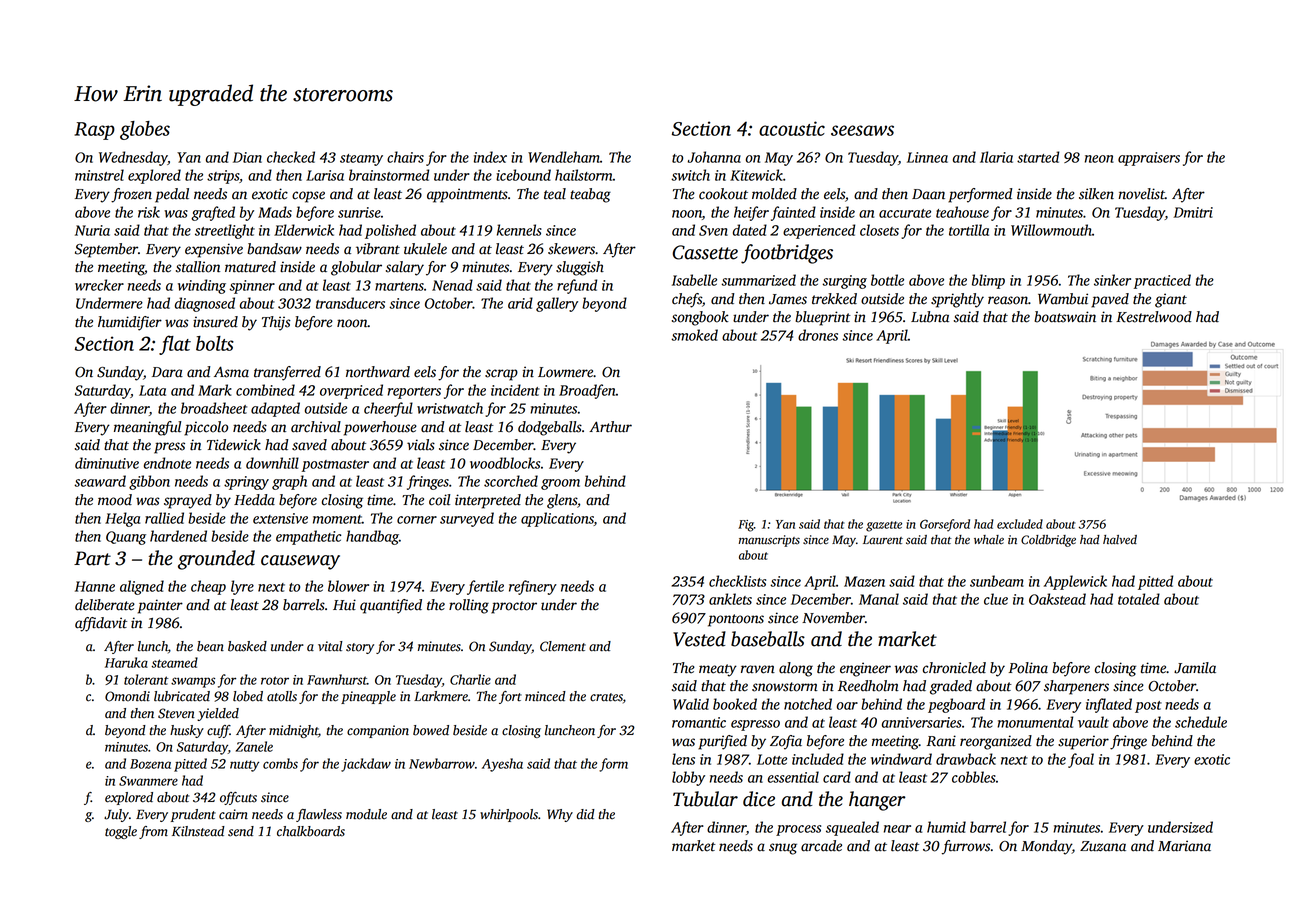  Describe the element at coordinates (99, 175) in the screenshot. I see `minstrel` at that location.
